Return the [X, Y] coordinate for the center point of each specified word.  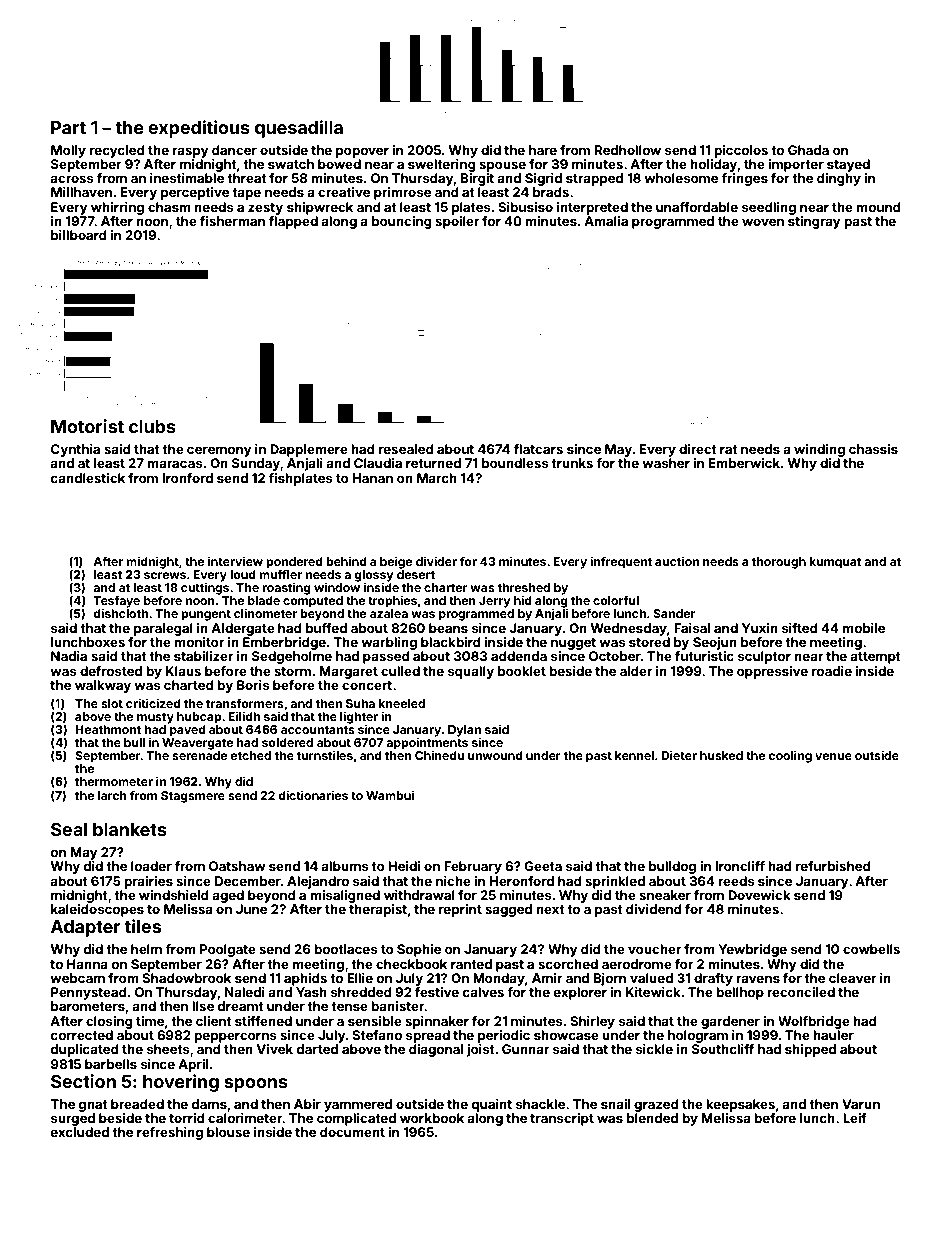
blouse [228, 1132]
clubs [152, 426]
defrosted [111, 671]
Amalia [606, 221]
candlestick [88, 478]
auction [677, 561]
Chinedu [439, 755]
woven [763, 222]
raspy [190, 152]
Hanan [373, 478]
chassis [873, 449]
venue [833, 756]
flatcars [538, 449]
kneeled [402, 703]
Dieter [679, 755]
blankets [130, 829]
